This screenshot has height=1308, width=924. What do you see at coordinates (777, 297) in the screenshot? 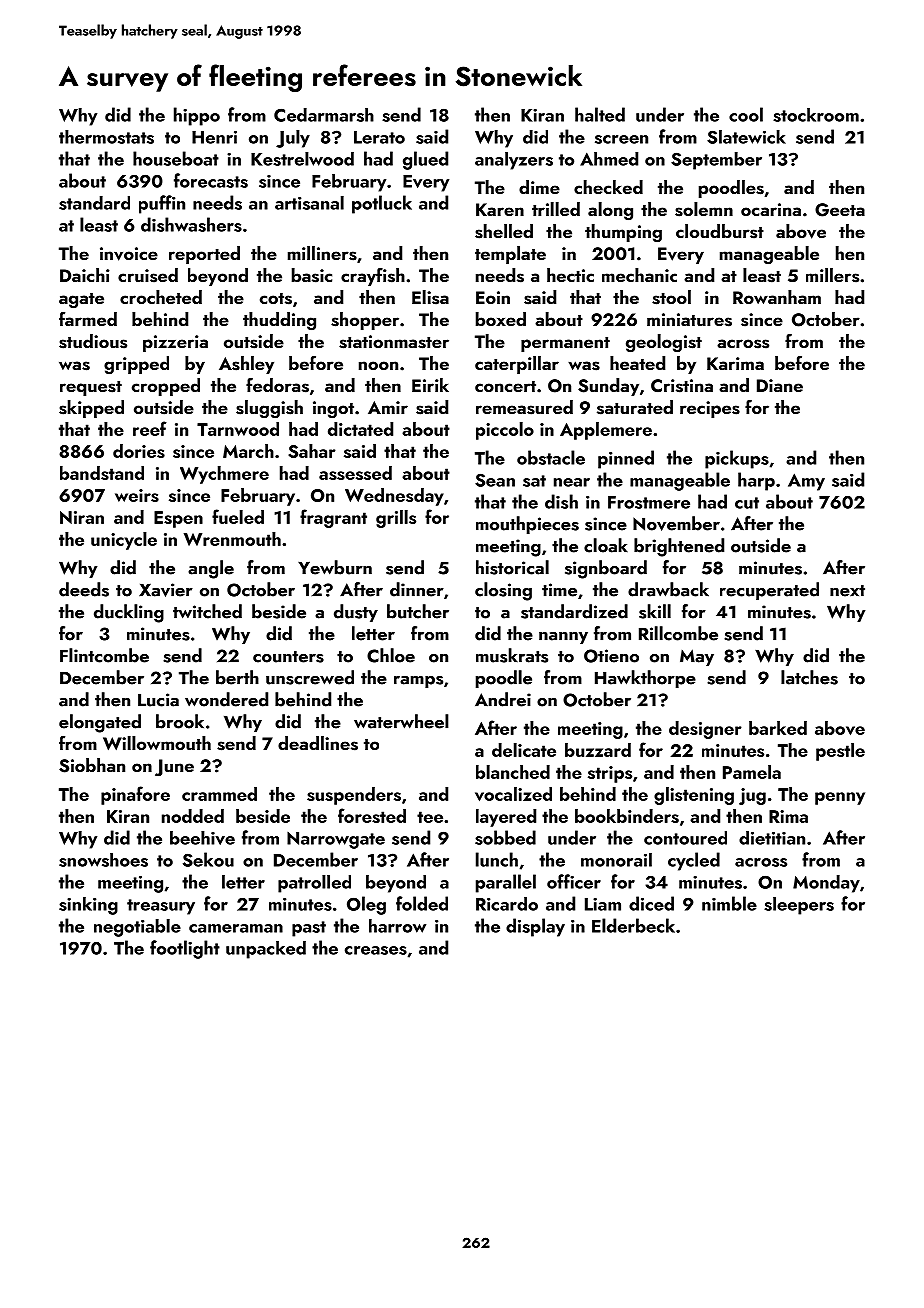
I see `Rowanham` at bounding box center [777, 297].
